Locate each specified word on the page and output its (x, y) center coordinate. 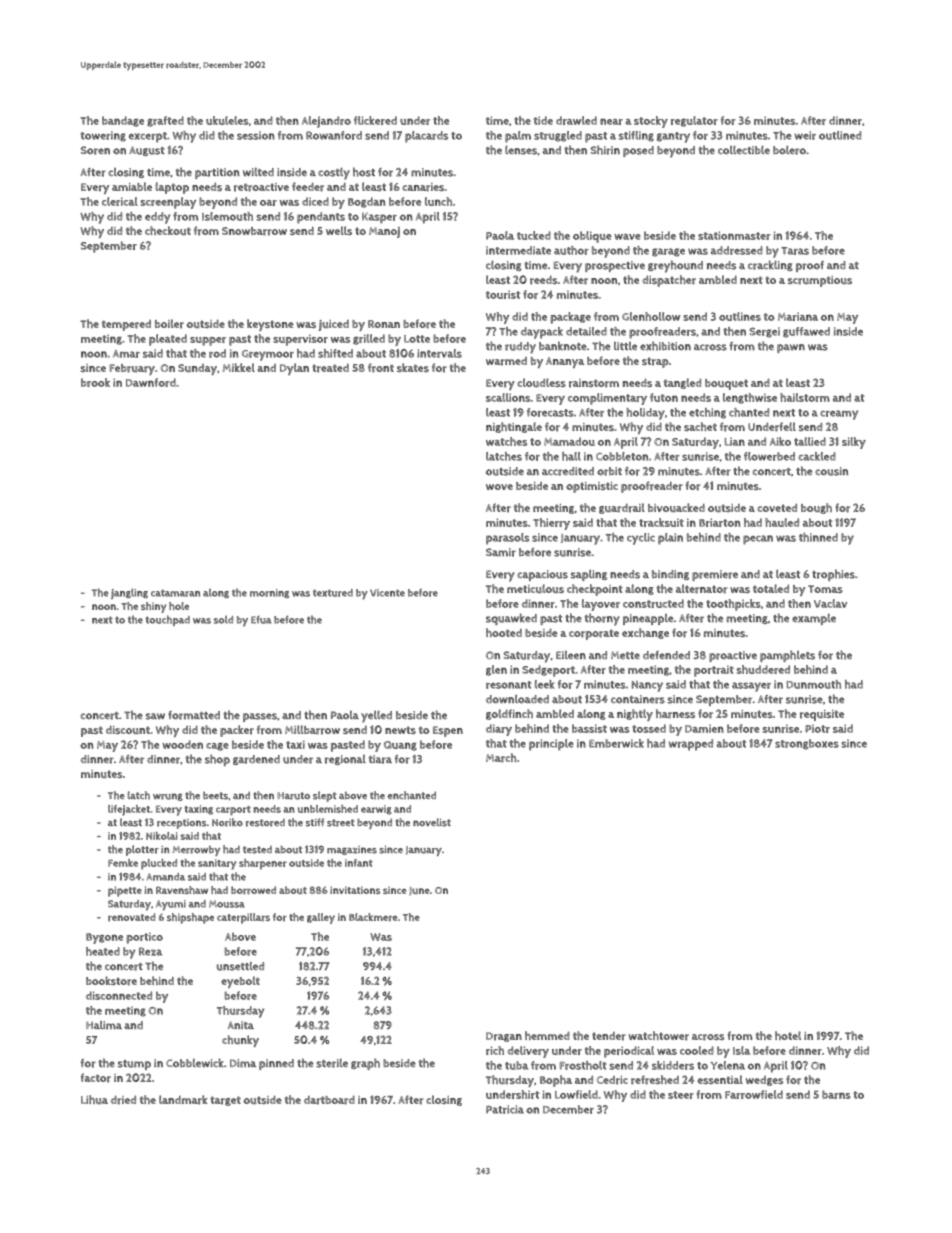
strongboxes (807, 744)
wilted (258, 172)
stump (134, 1065)
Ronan (384, 324)
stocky (651, 122)
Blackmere (373, 917)
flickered (375, 120)
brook (95, 382)
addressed (737, 250)
